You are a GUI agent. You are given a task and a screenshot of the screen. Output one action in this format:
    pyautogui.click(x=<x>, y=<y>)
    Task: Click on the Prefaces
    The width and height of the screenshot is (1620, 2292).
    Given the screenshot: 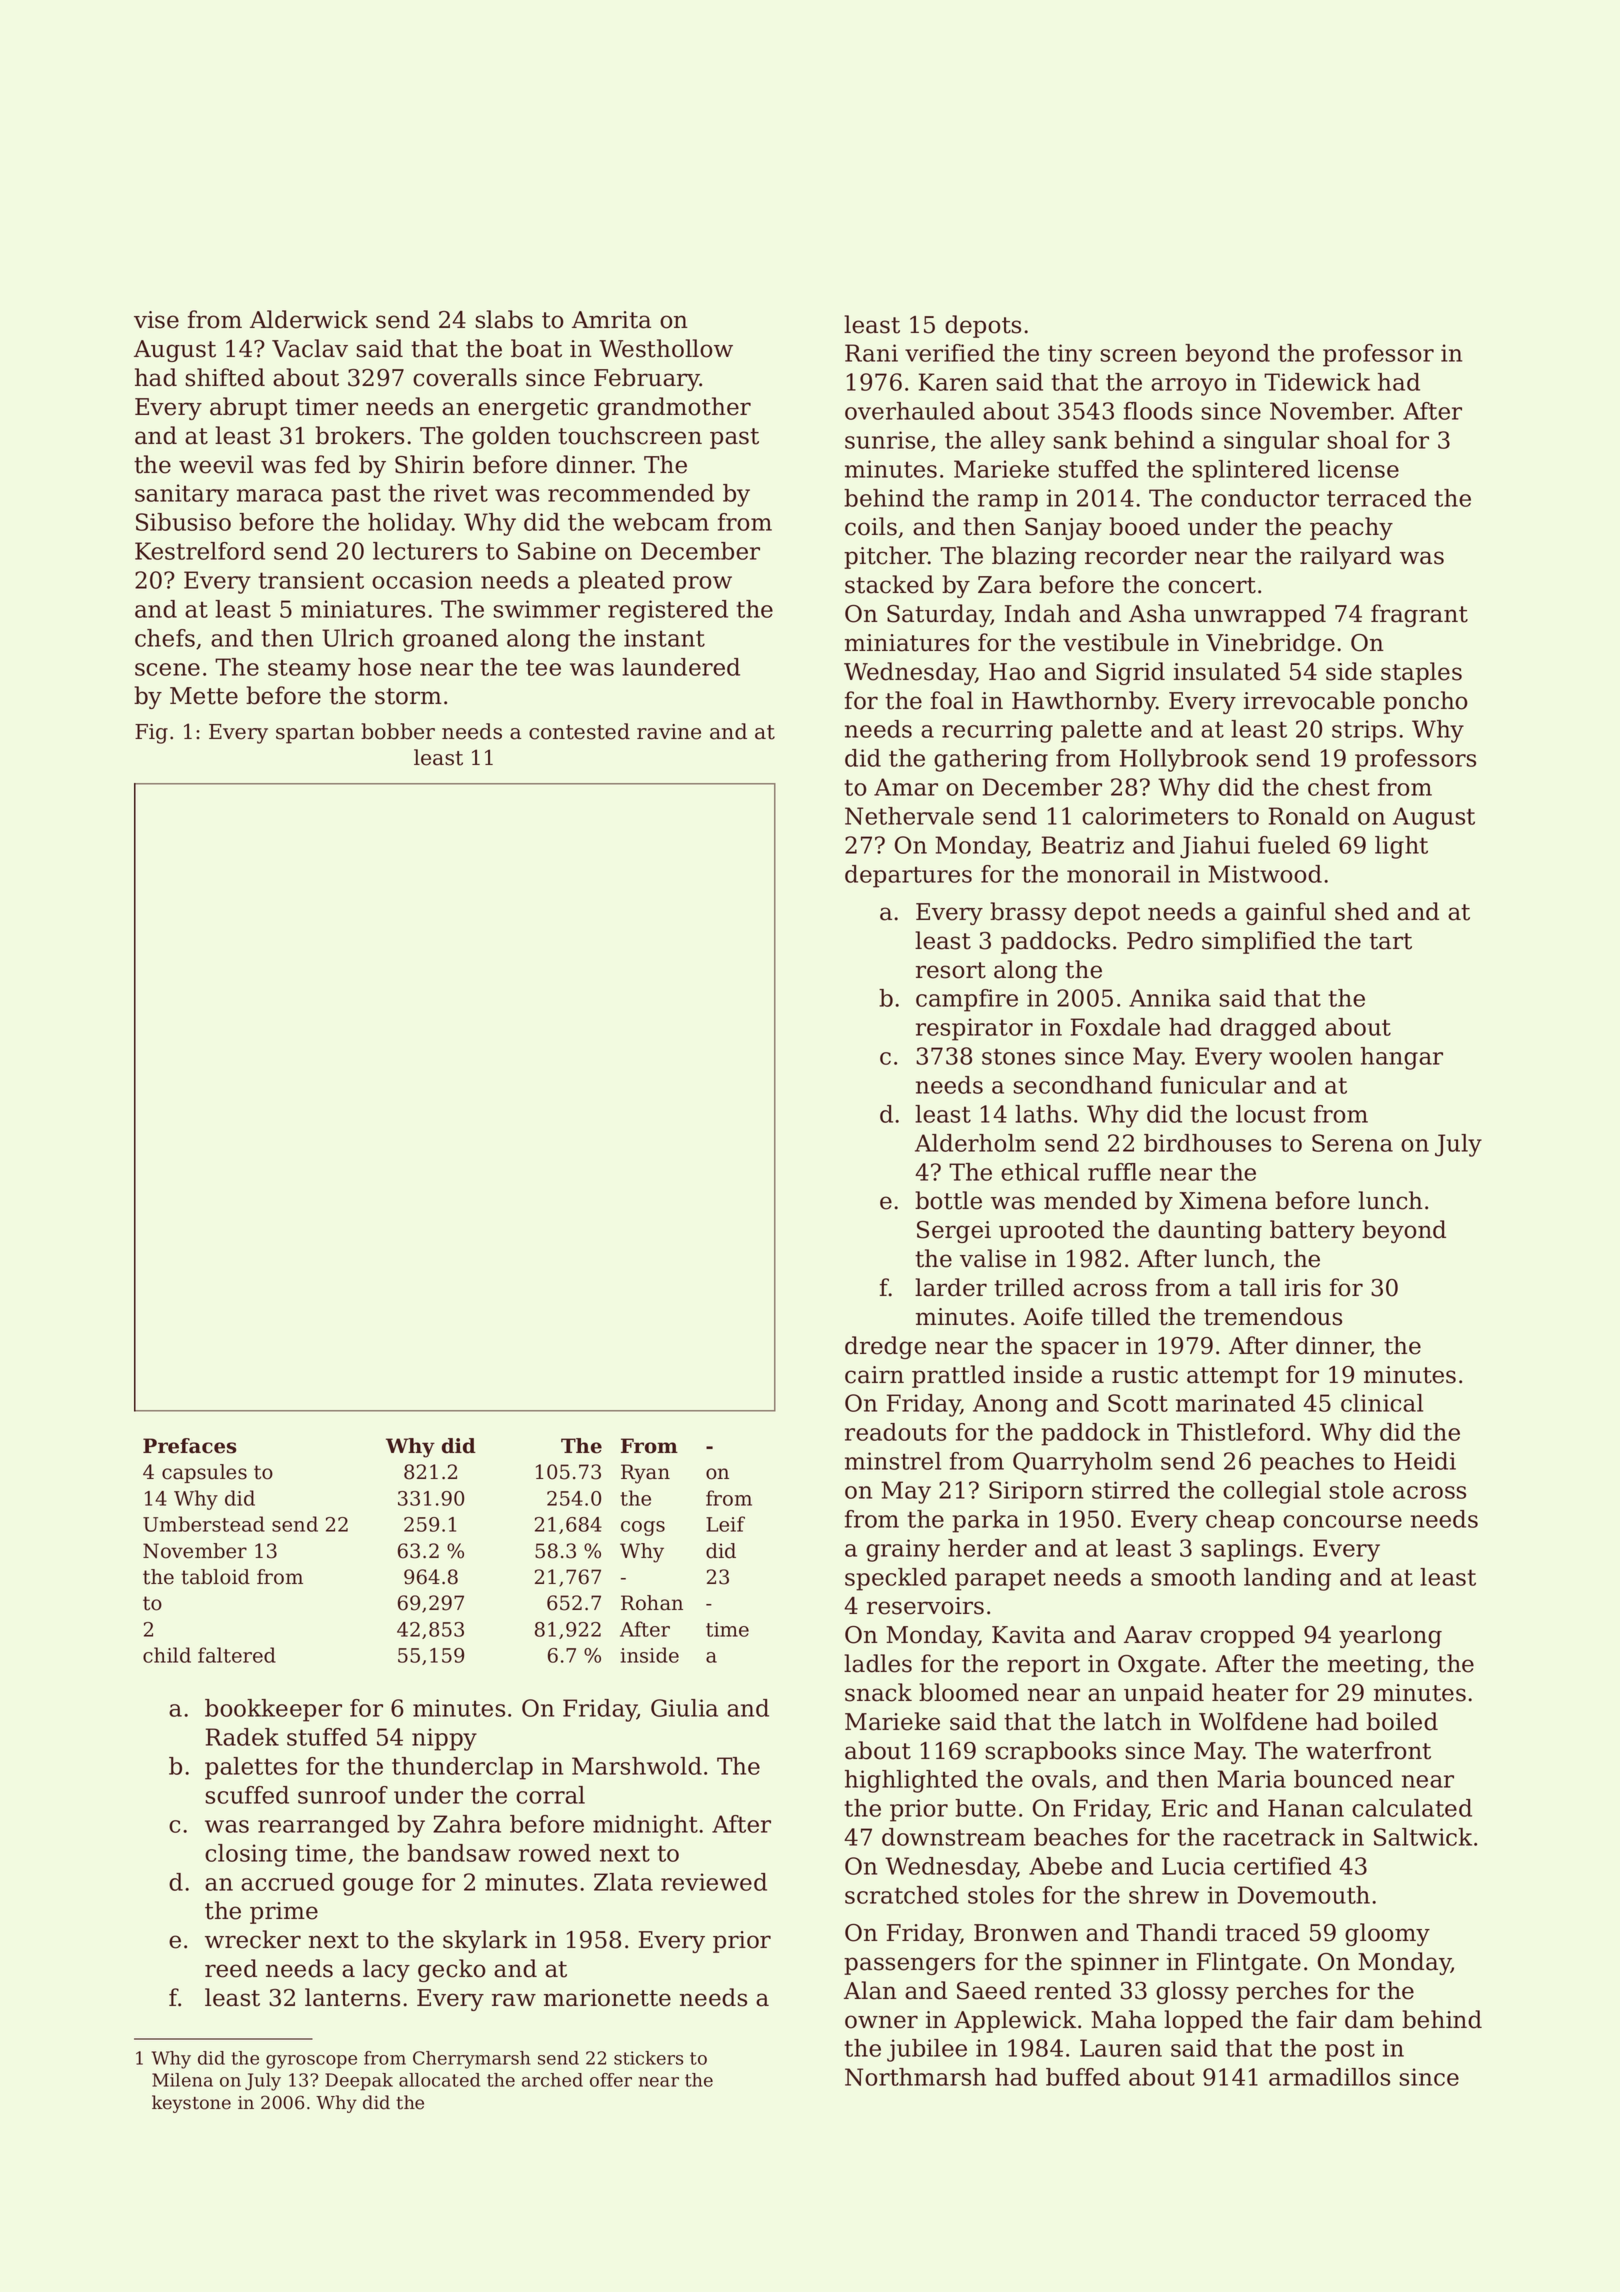 What is the action you would take?
    pyautogui.click(x=190, y=1446)
